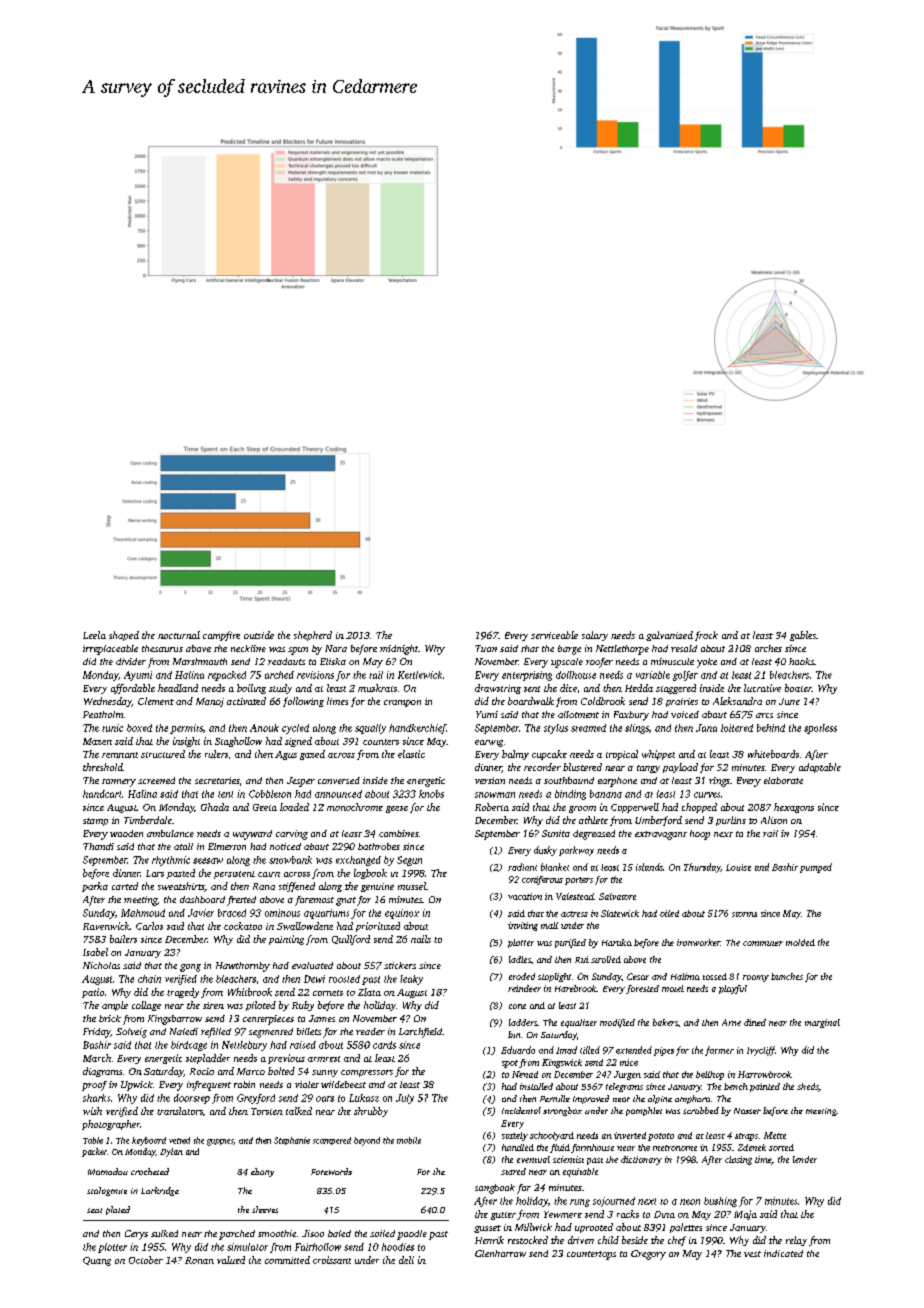  What do you see at coordinates (318, 1247) in the document?
I see `Fairhollow` at bounding box center [318, 1247].
